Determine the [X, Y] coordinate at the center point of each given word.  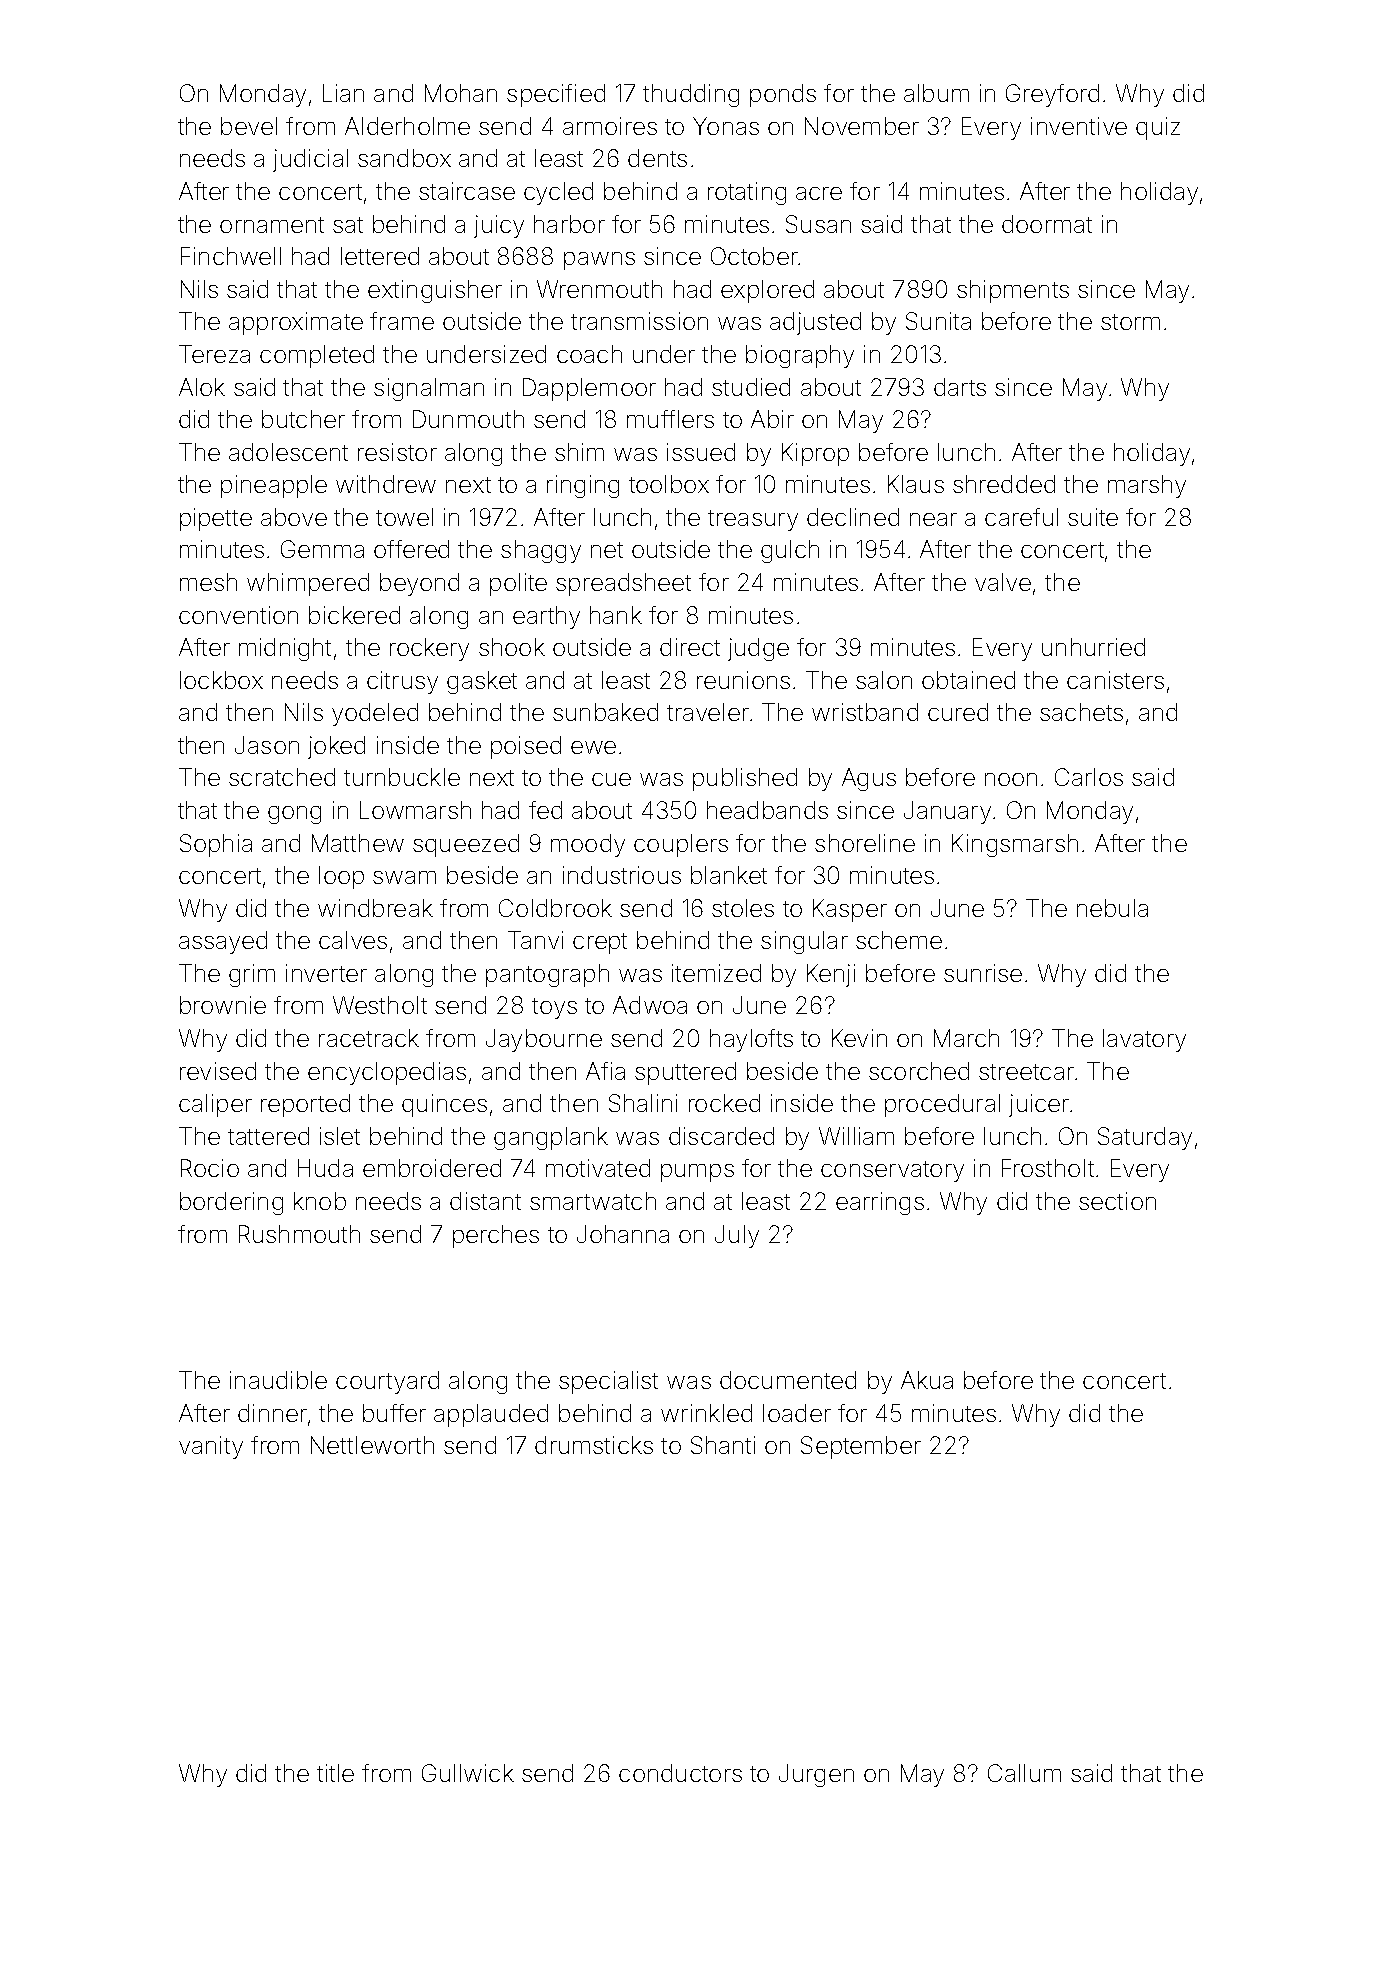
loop [341, 877]
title [335, 1773]
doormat [1047, 224]
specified [556, 95]
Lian [343, 93]
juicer [1039, 1105]
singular [804, 942]
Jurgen [816, 1775]
